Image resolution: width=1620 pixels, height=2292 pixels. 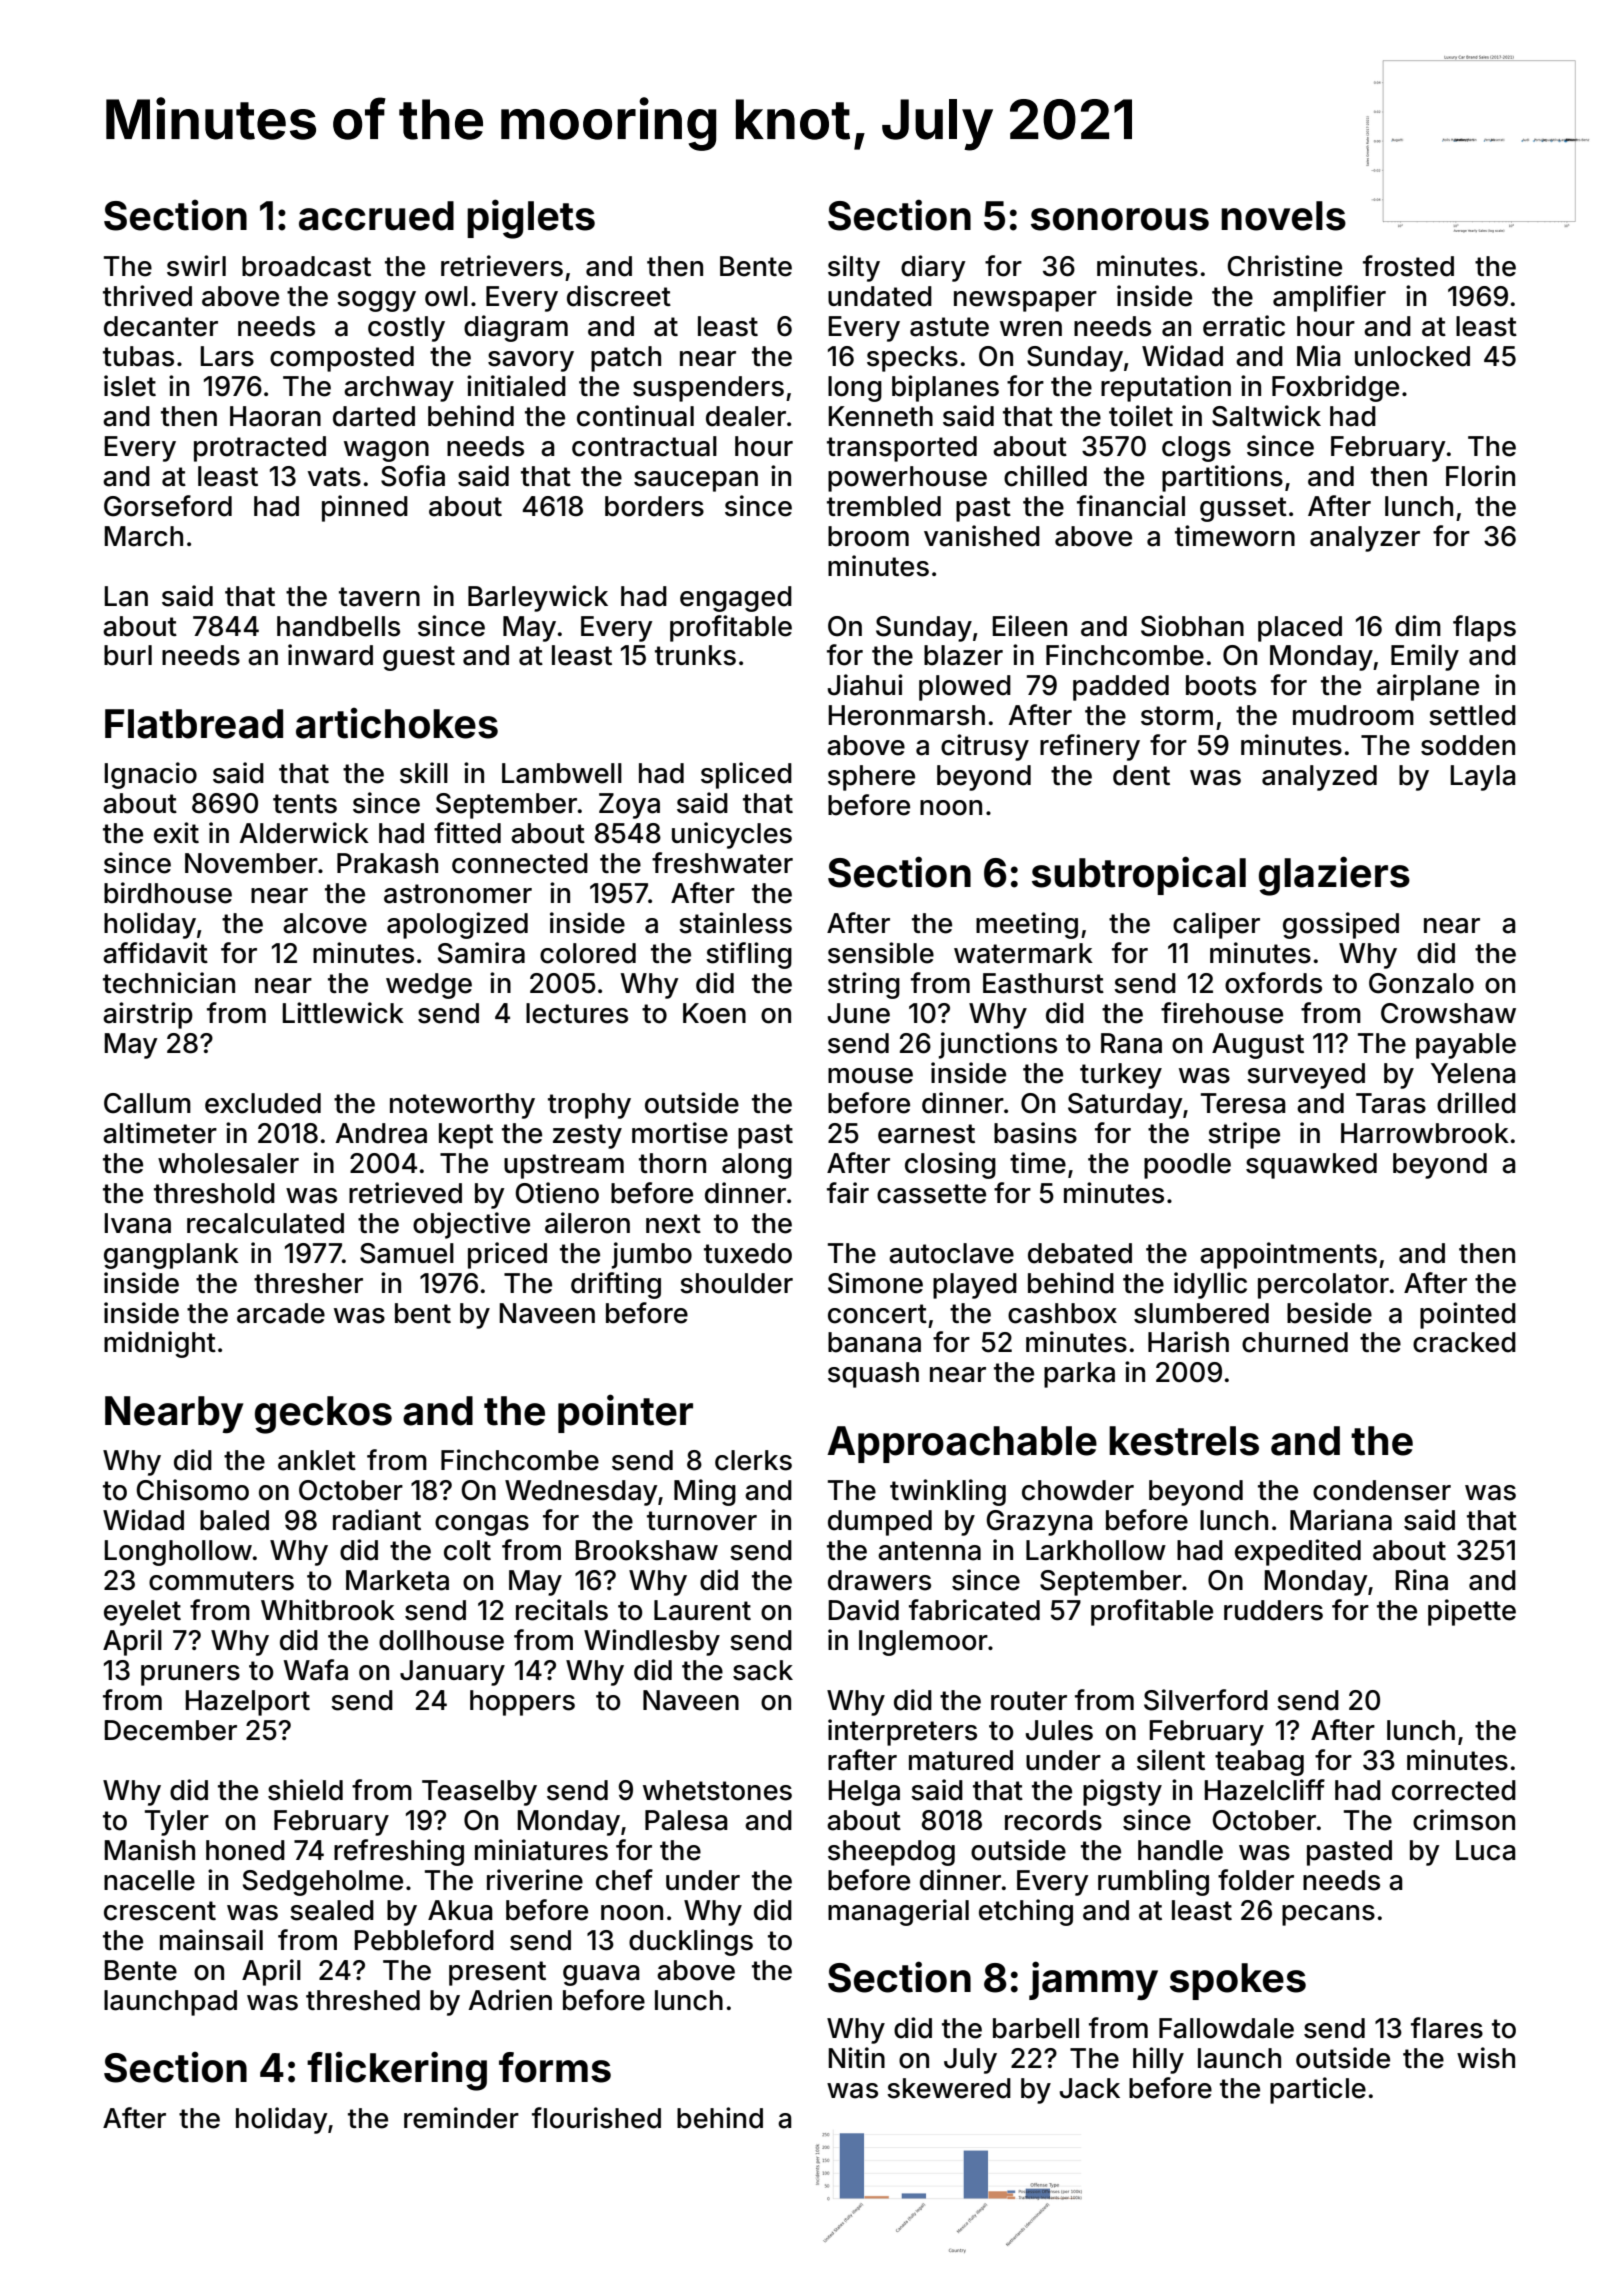 I want to click on accrued, so click(x=376, y=216).
